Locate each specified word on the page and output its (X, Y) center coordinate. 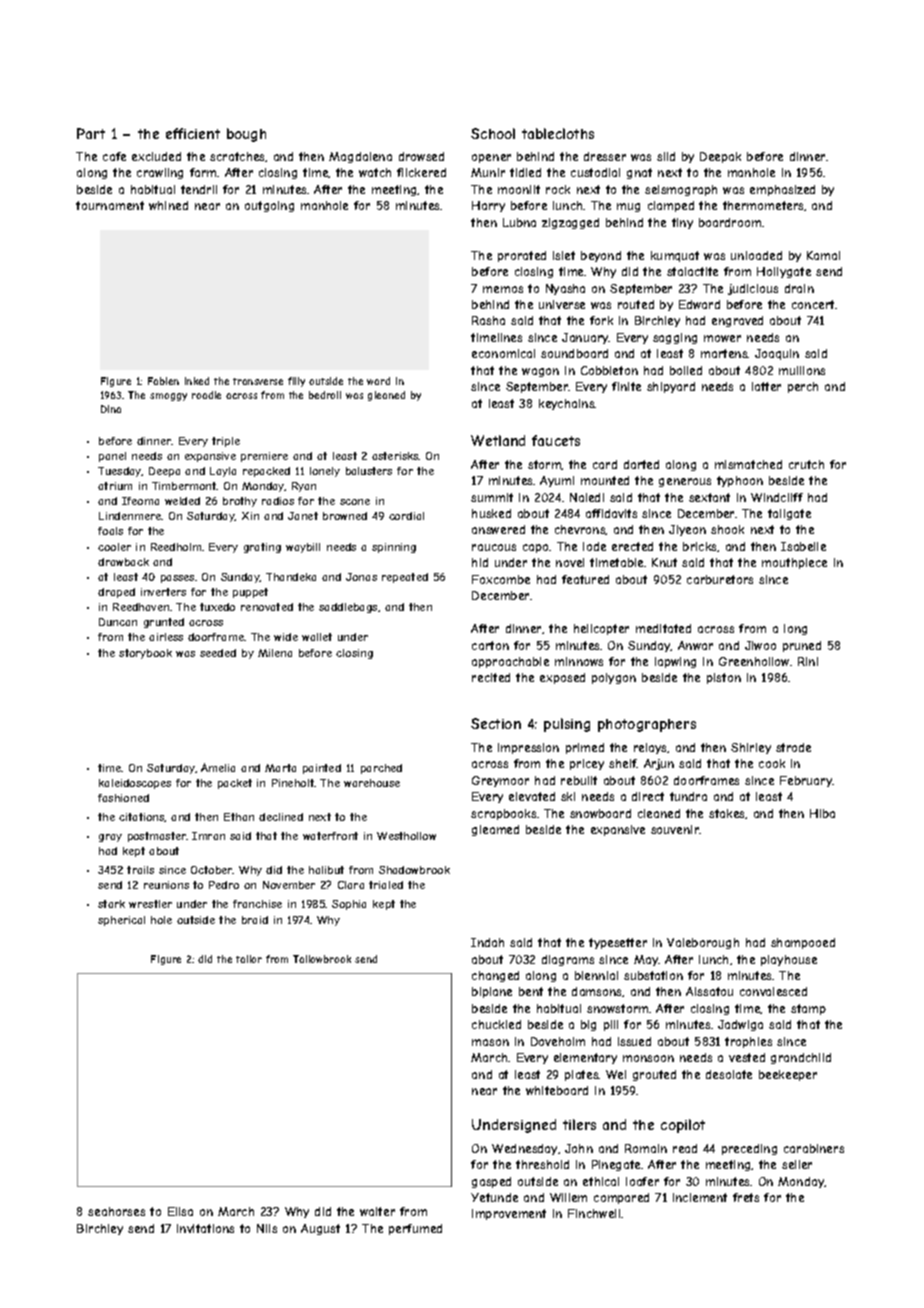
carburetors (720, 579)
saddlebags (348, 608)
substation (653, 975)
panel (112, 457)
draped (116, 593)
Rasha (488, 320)
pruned (802, 646)
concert (813, 304)
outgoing (269, 206)
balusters (369, 471)
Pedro (224, 885)
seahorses (116, 1211)
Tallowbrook (322, 959)
